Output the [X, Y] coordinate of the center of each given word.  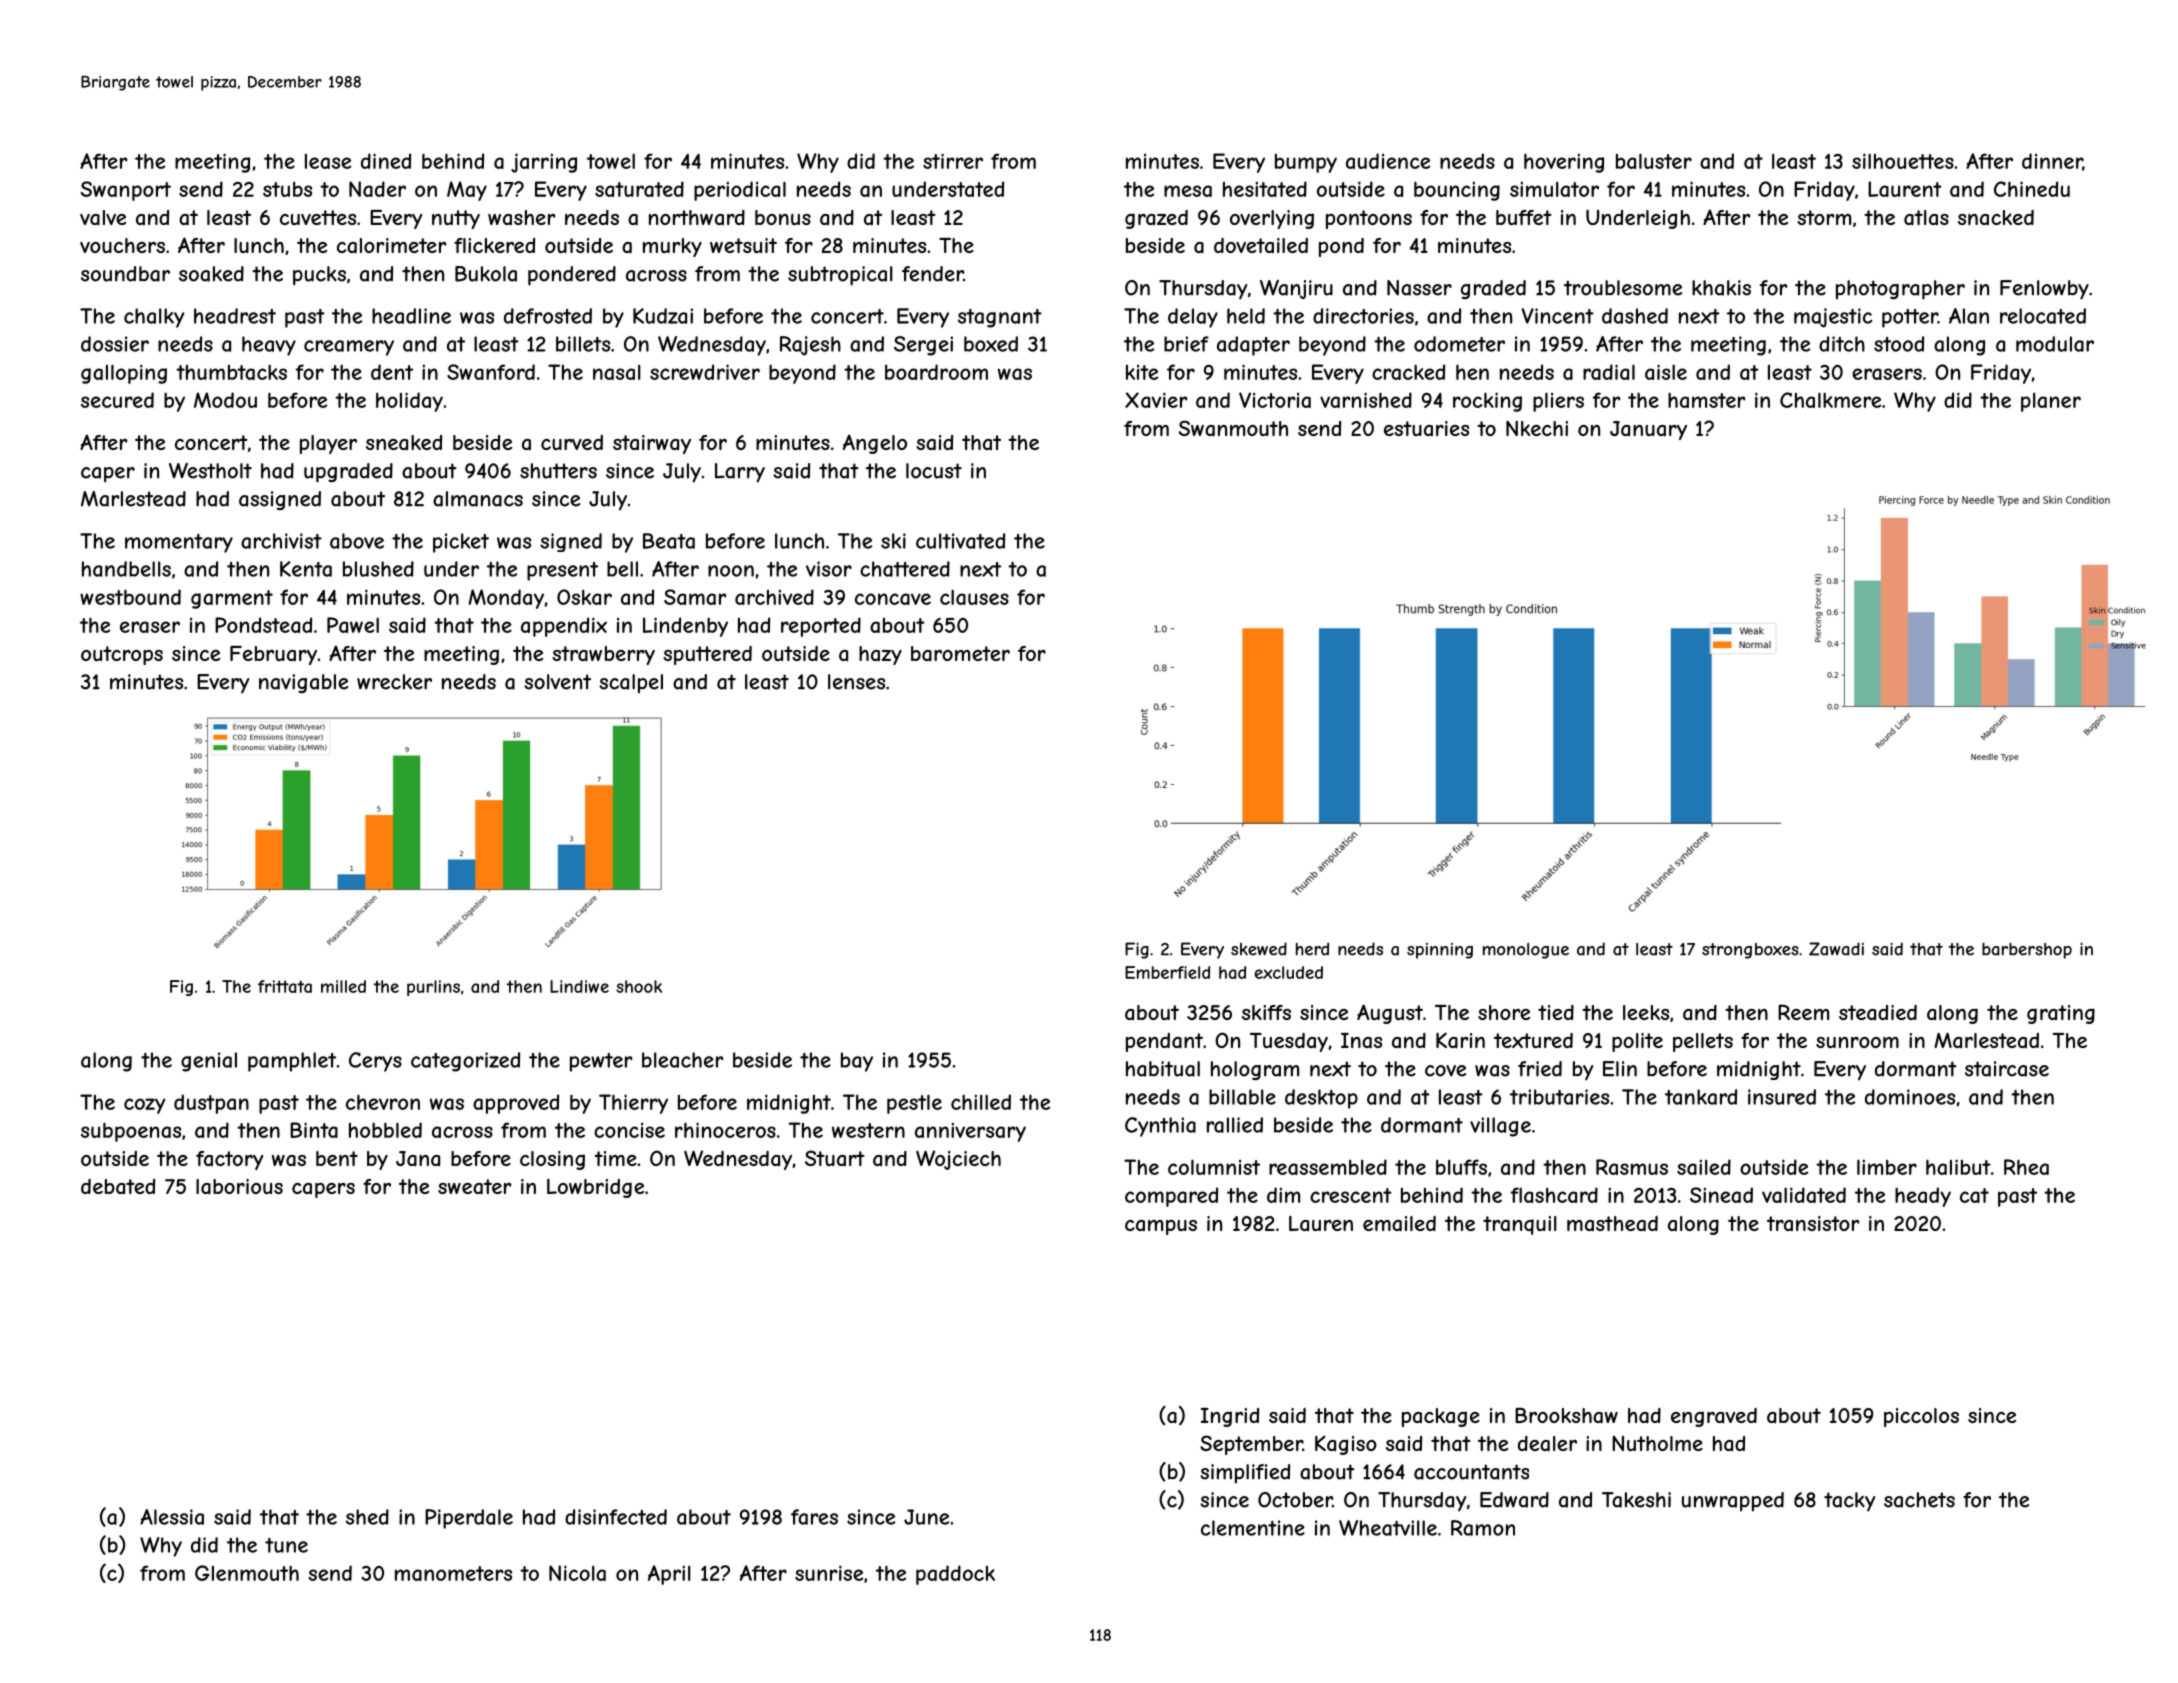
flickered [494, 245]
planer [2051, 402]
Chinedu [2032, 189]
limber [1887, 1167]
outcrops [122, 655]
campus [1161, 1227]
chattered [905, 569]
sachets [1919, 1500]
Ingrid [1230, 1417]
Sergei [923, 346]
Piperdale [469, 1519]
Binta [314, 1130]
